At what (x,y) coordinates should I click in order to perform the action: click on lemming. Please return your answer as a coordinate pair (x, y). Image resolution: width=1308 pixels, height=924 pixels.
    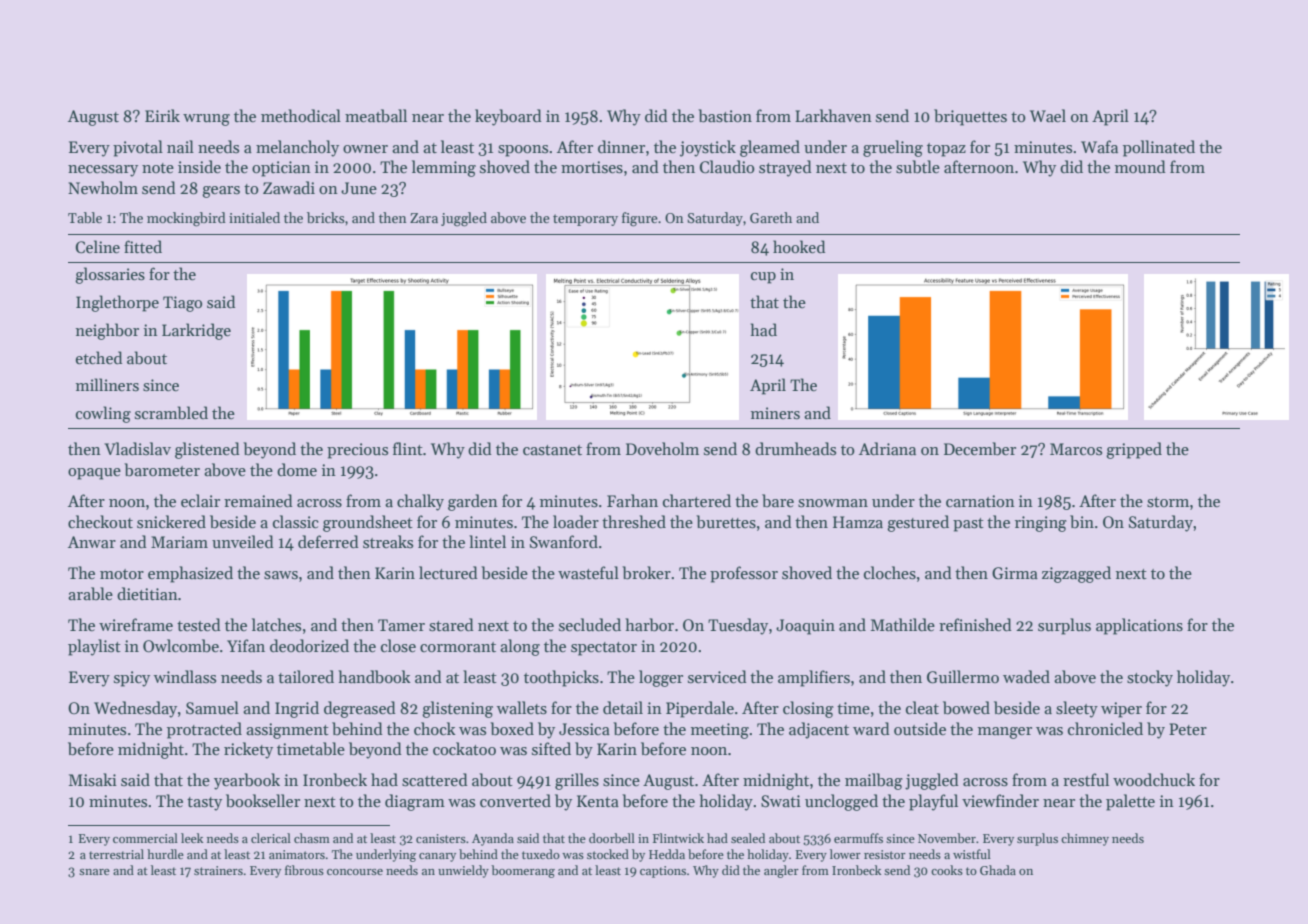
    Looking at the image, I should click on (444, 168).
